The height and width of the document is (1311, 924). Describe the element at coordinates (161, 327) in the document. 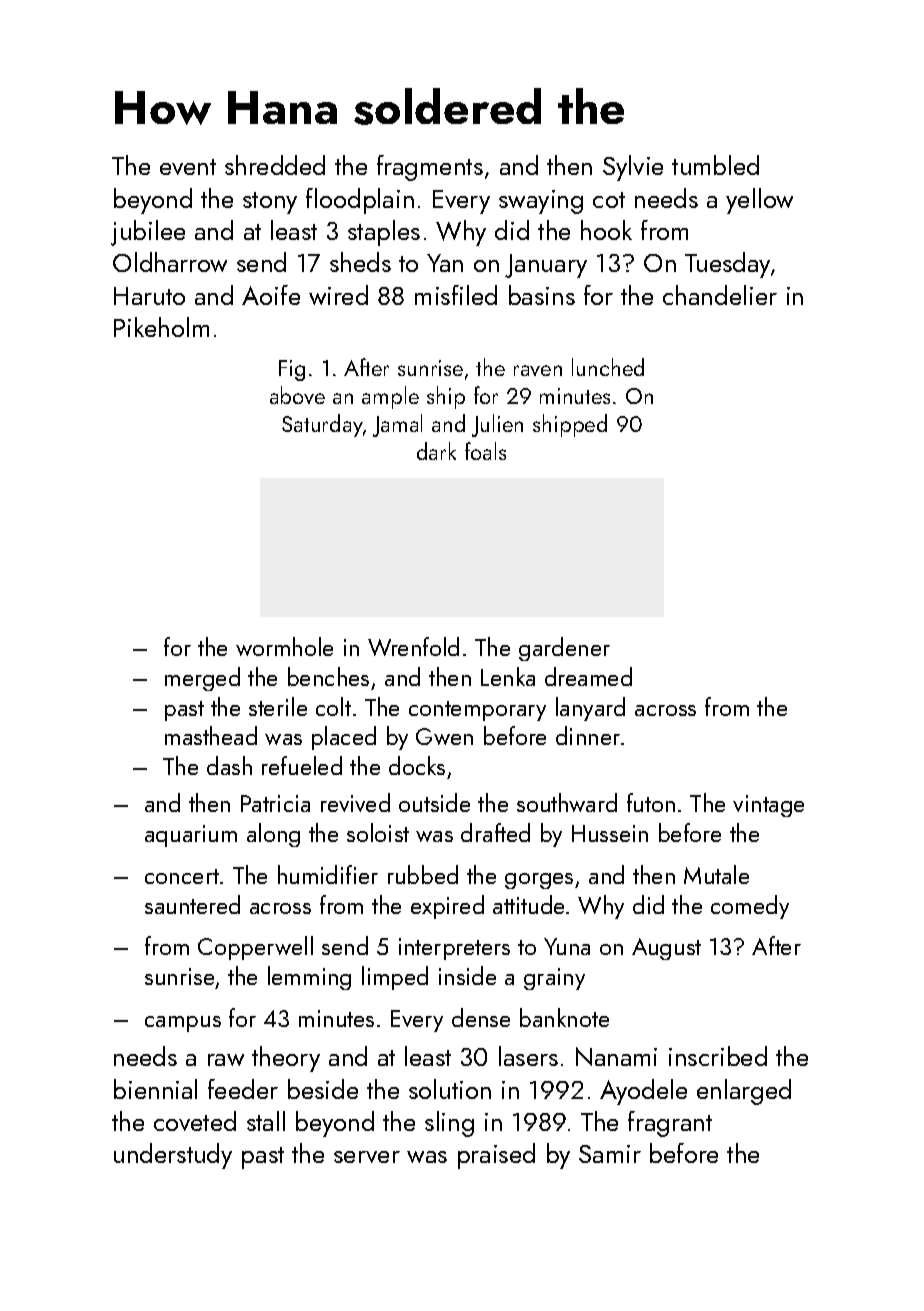

I see `Pikeholm` at that location.
